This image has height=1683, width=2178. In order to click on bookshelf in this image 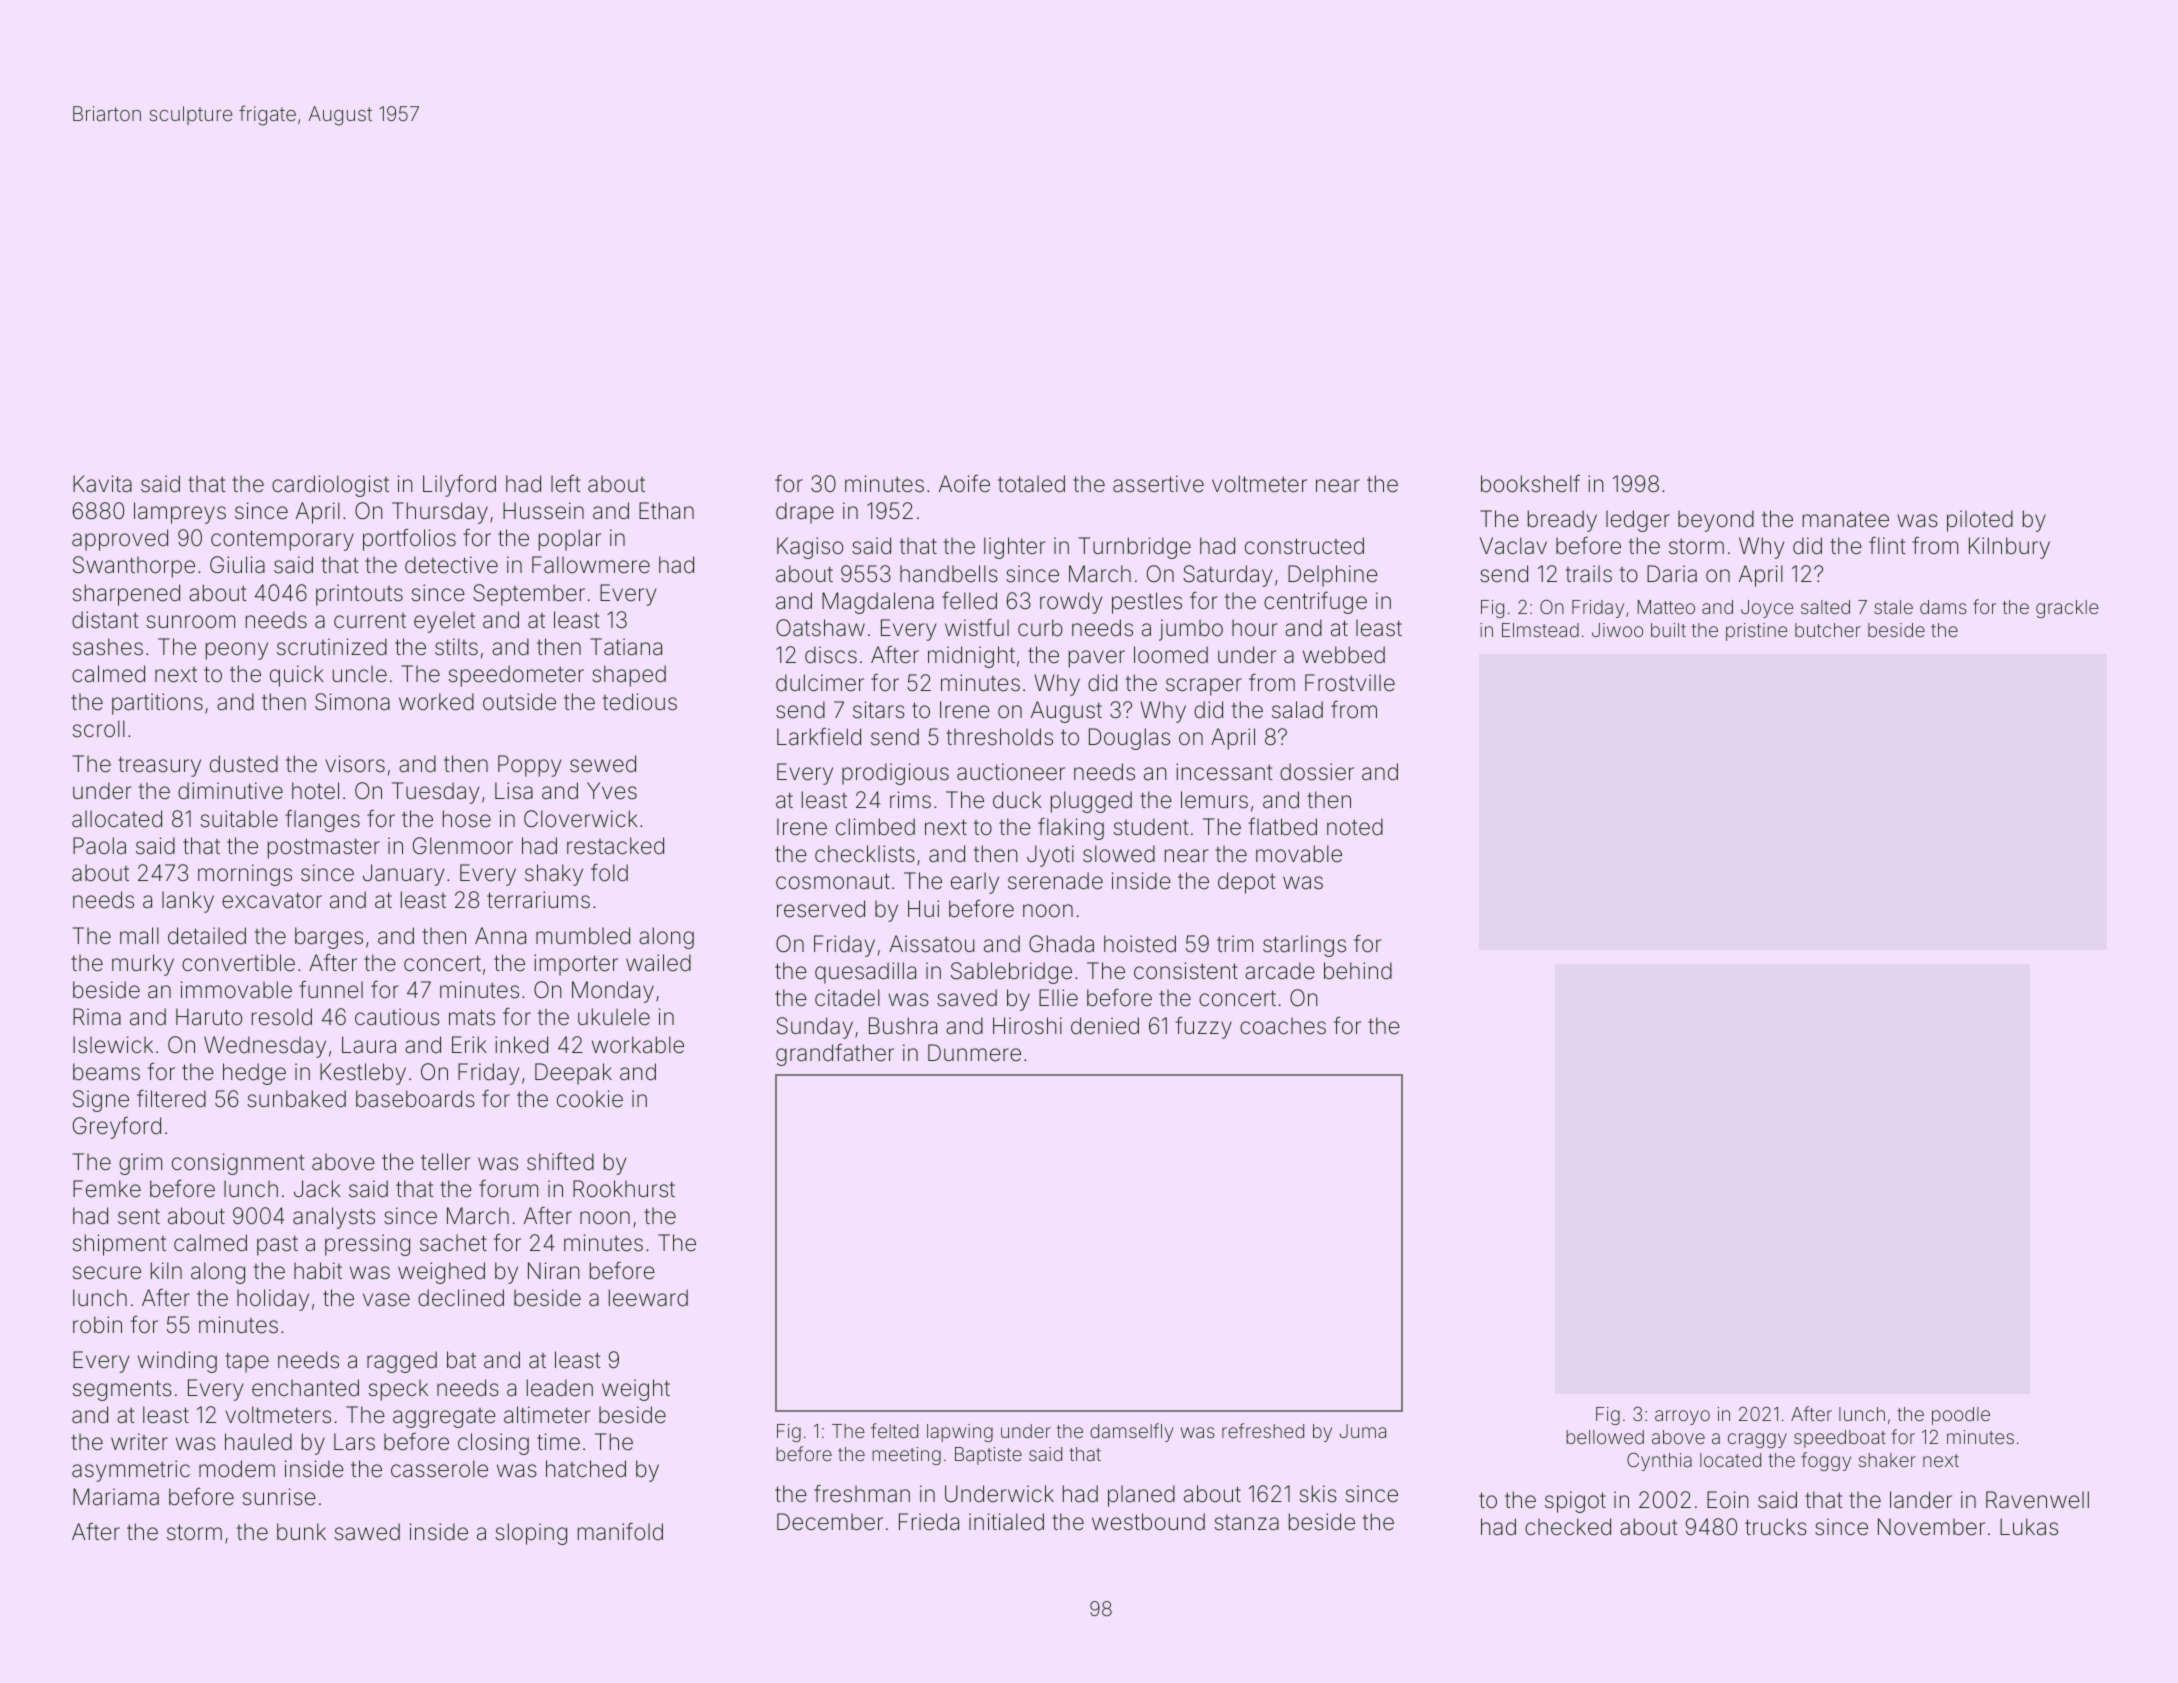, I will do `click(1530, 483)`.
